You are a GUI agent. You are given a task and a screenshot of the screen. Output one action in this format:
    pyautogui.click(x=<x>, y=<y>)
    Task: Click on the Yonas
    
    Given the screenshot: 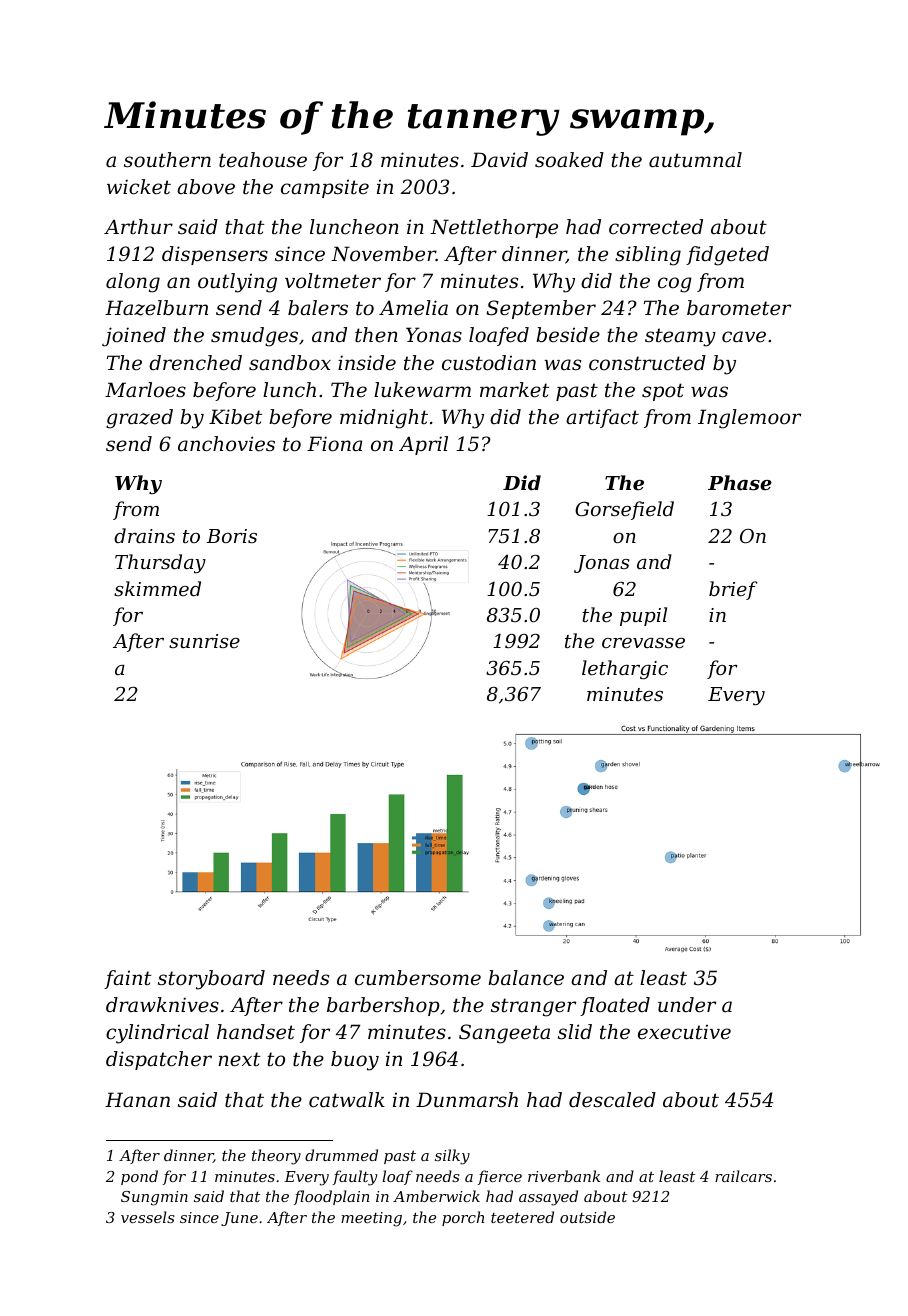 What is the action you would take?
    pyautogui.click(x=434, y=334)
